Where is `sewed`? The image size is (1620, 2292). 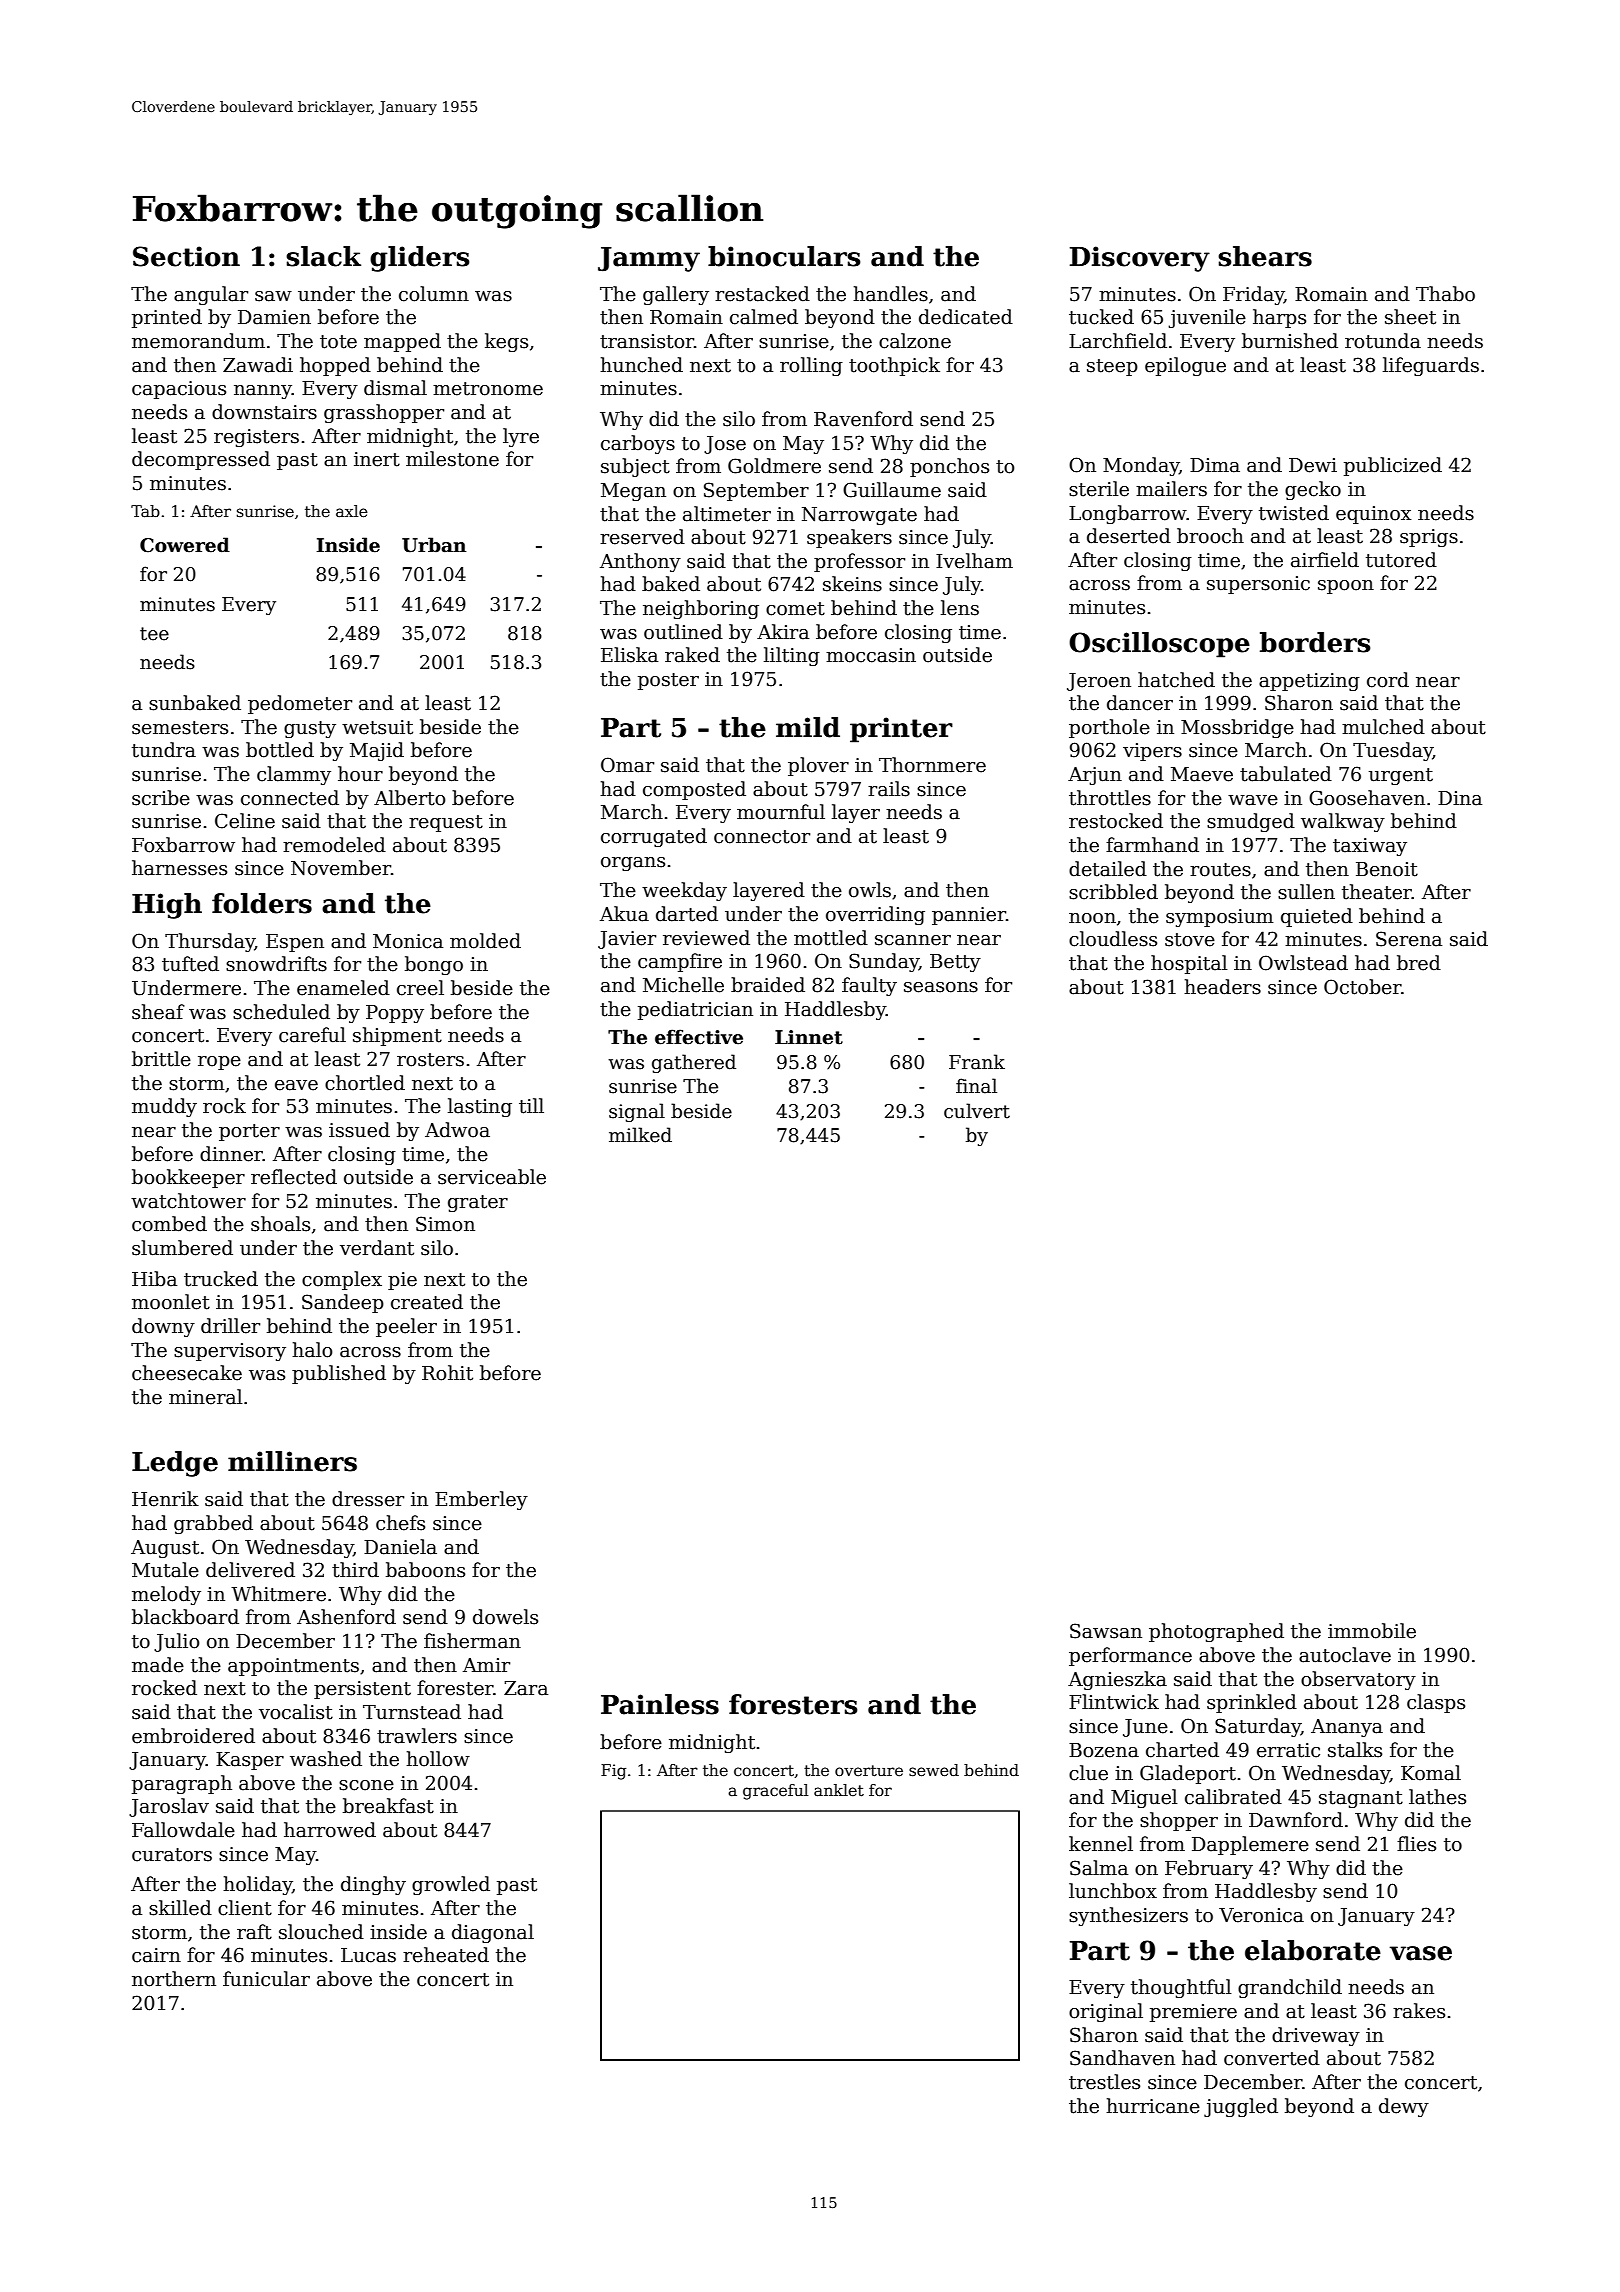
sewed is located at coordinates (934, 1770).
